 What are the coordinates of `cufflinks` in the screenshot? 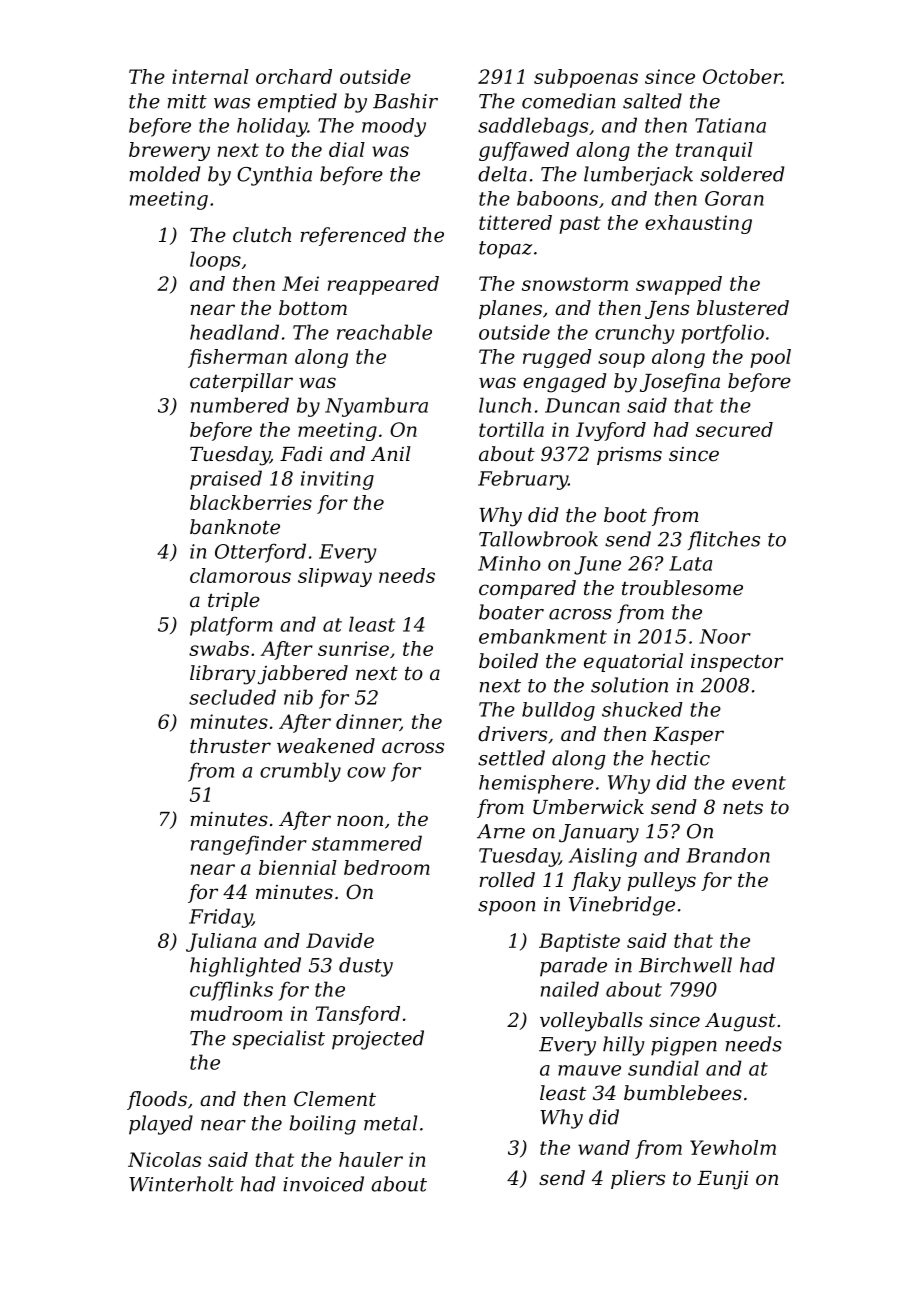 It's located at (231, 991).
